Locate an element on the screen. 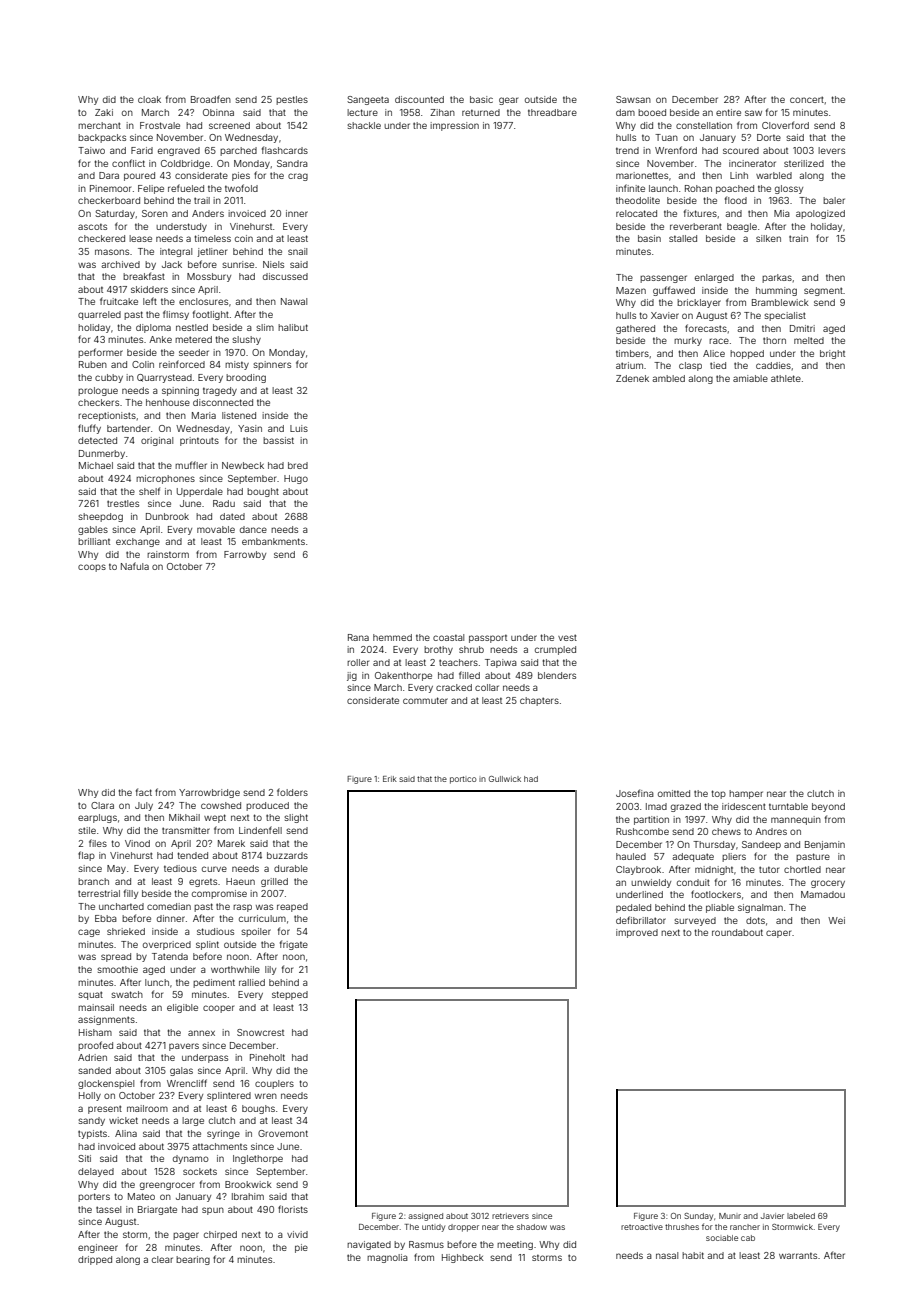  tedious is located at coordinates (180, 868).
